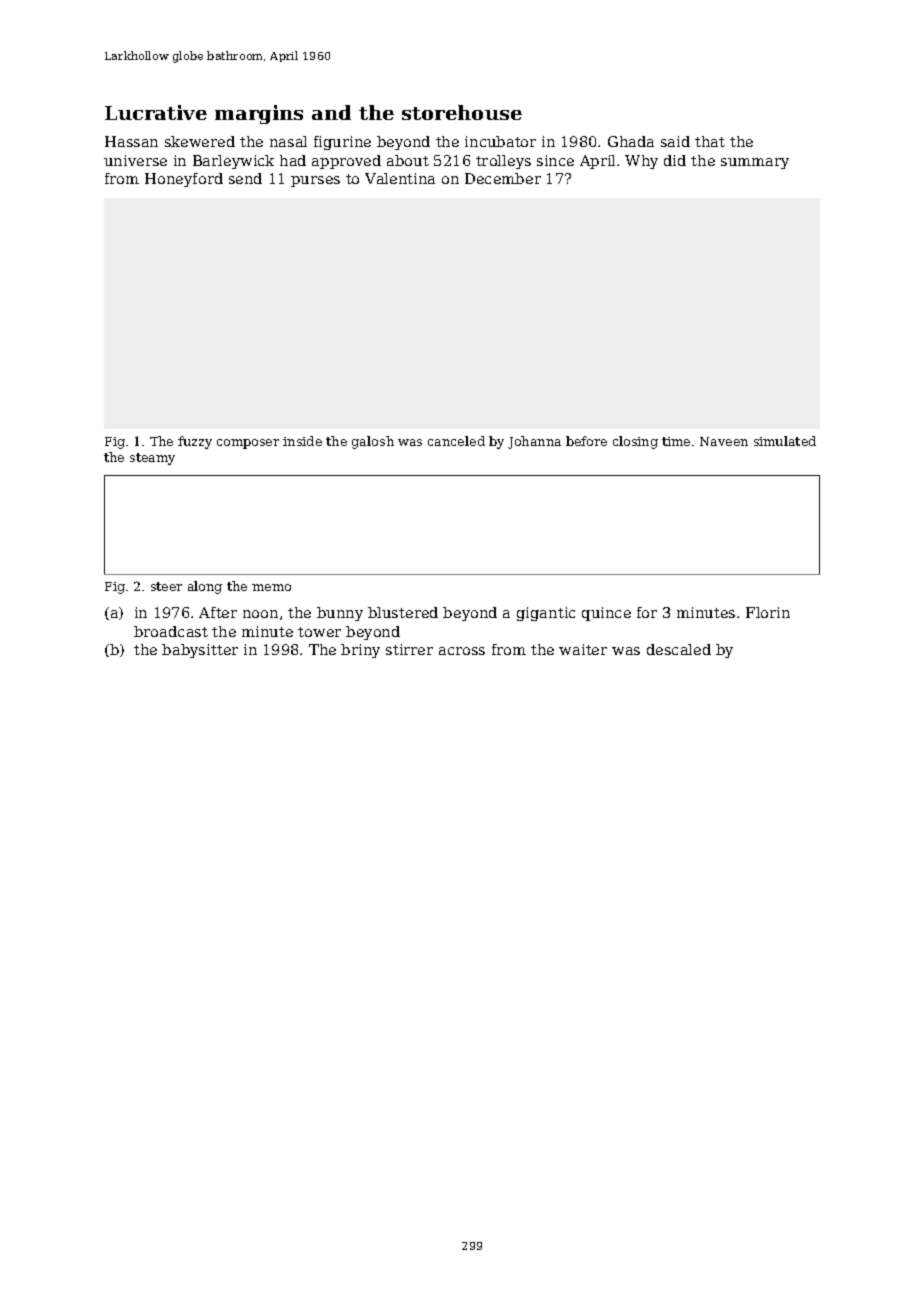  What do you see at coordinates (456, 441) in the screenshot?
I see `canceled` at bounding box center [456, 441].
